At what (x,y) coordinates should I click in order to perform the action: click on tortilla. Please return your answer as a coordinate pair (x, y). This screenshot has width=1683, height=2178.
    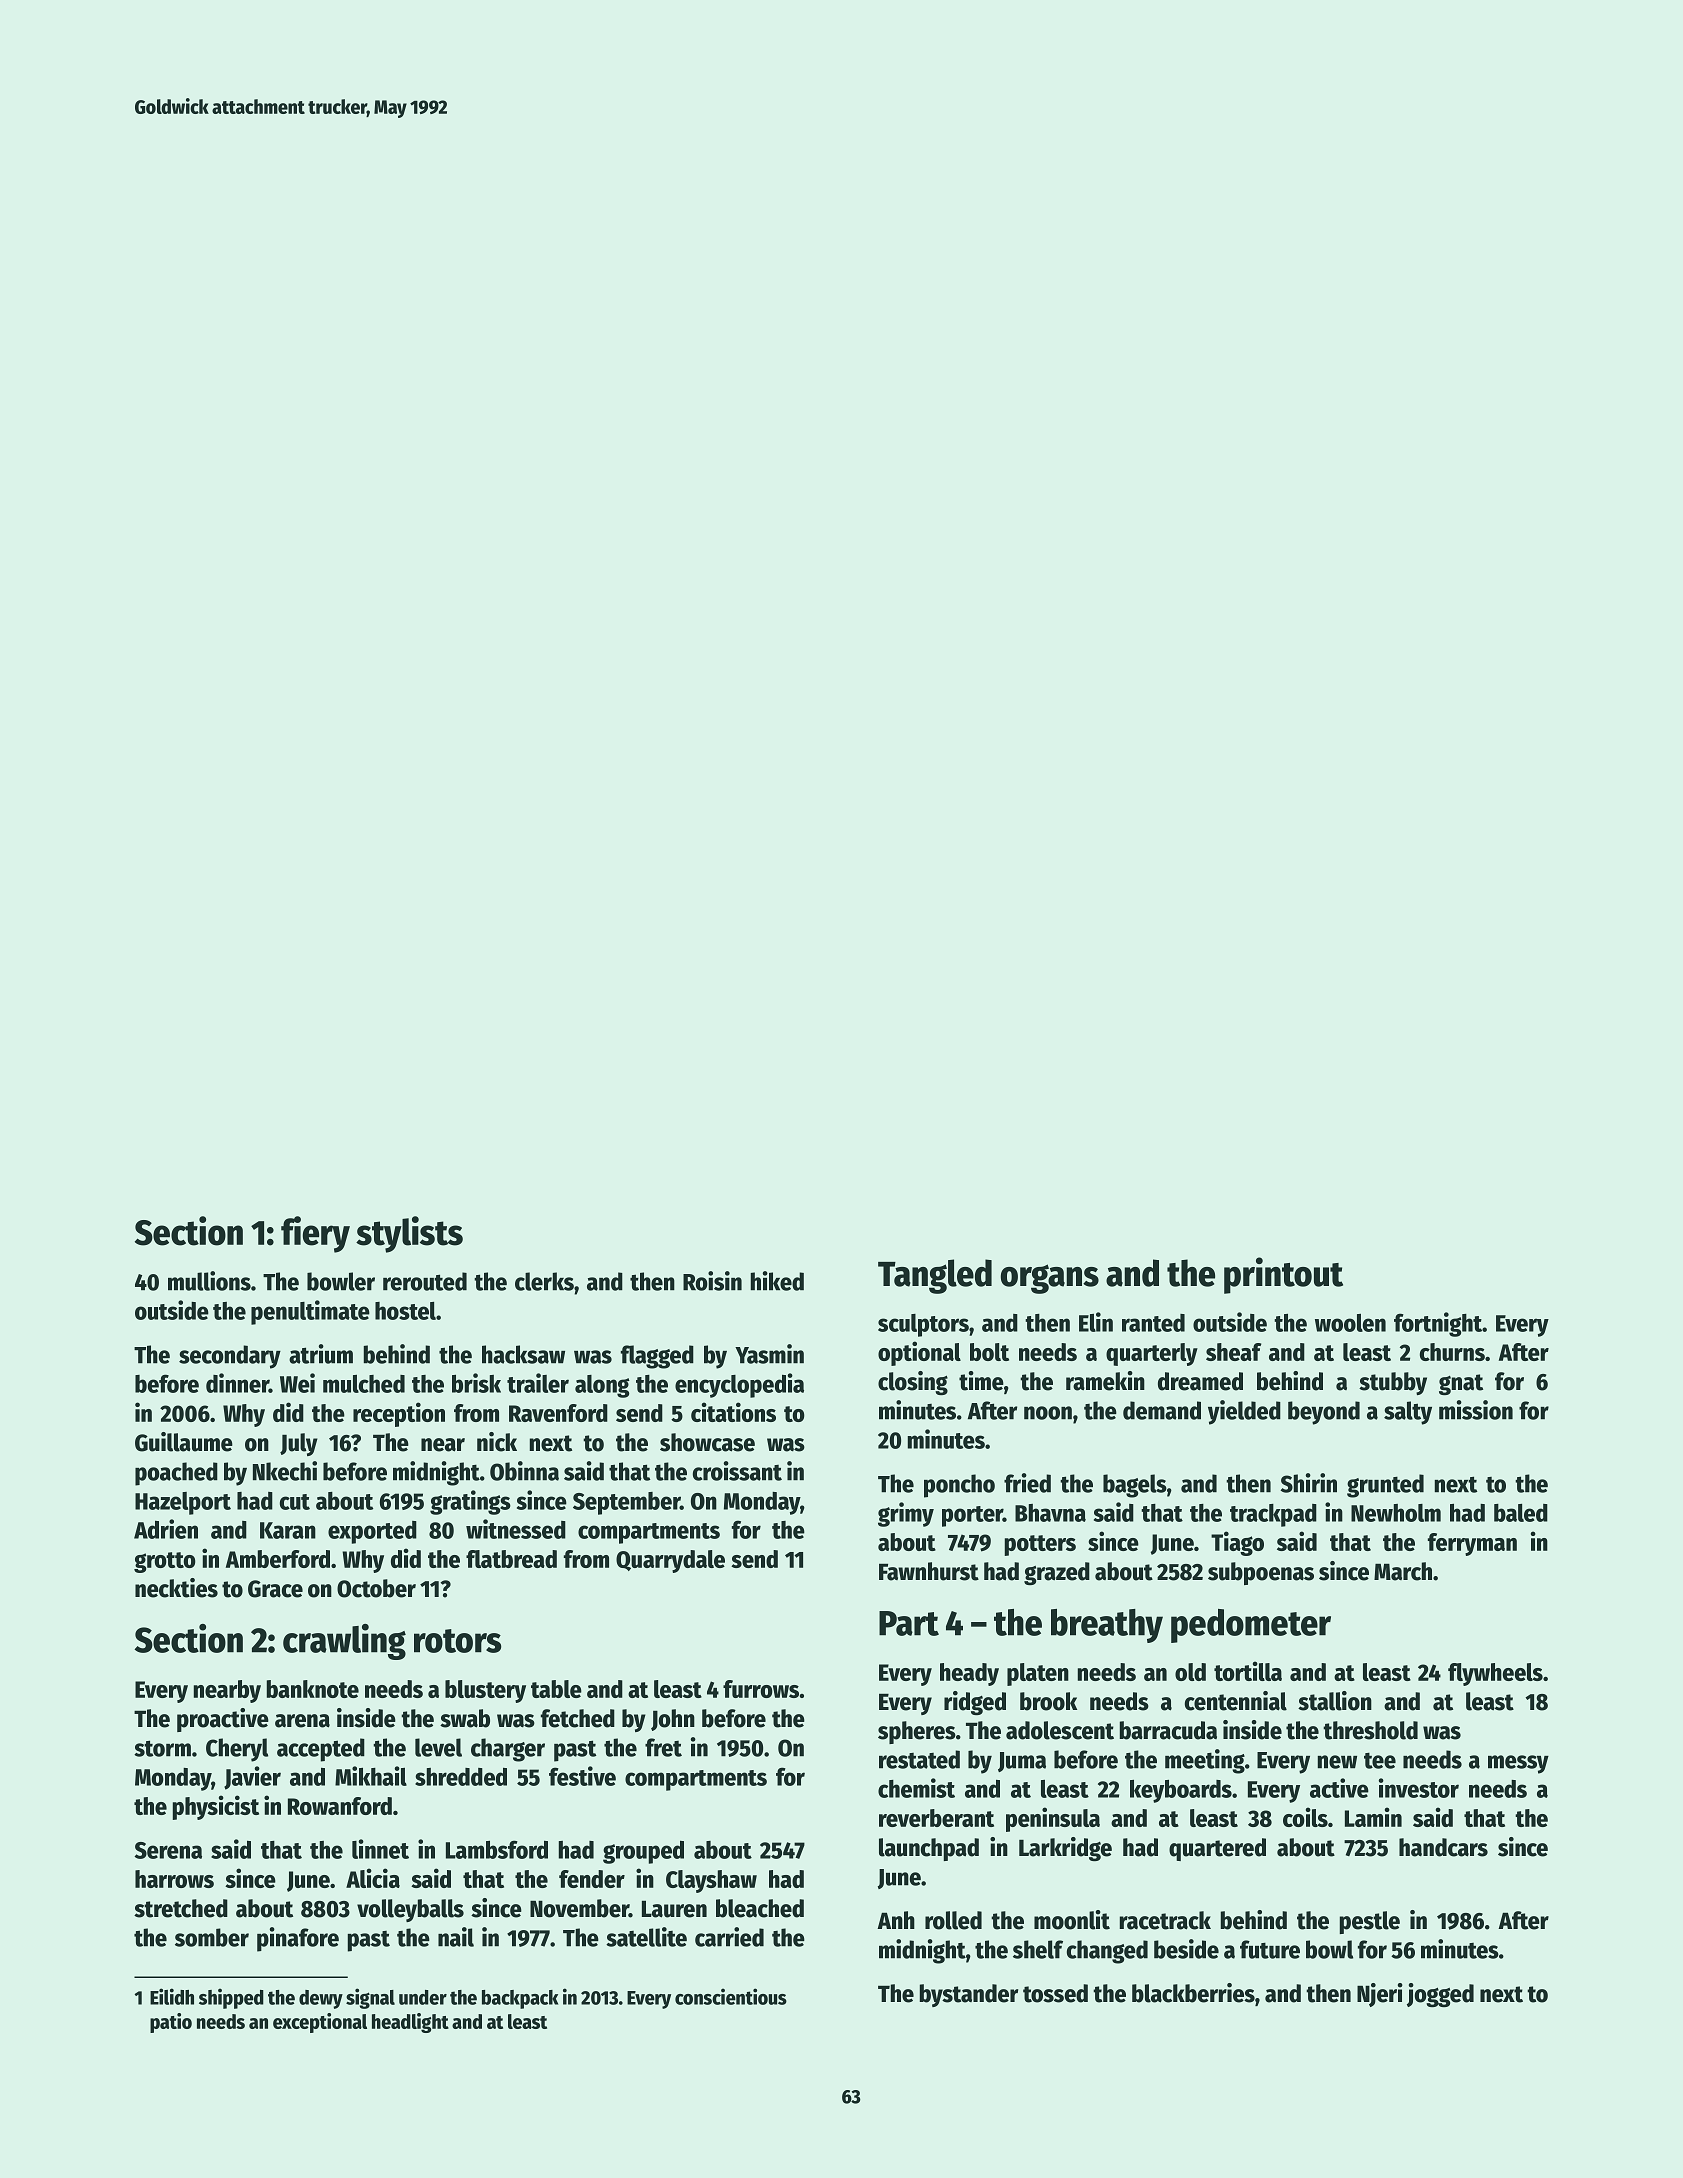
    Looking at the image, I should click on (1248, 1671).
